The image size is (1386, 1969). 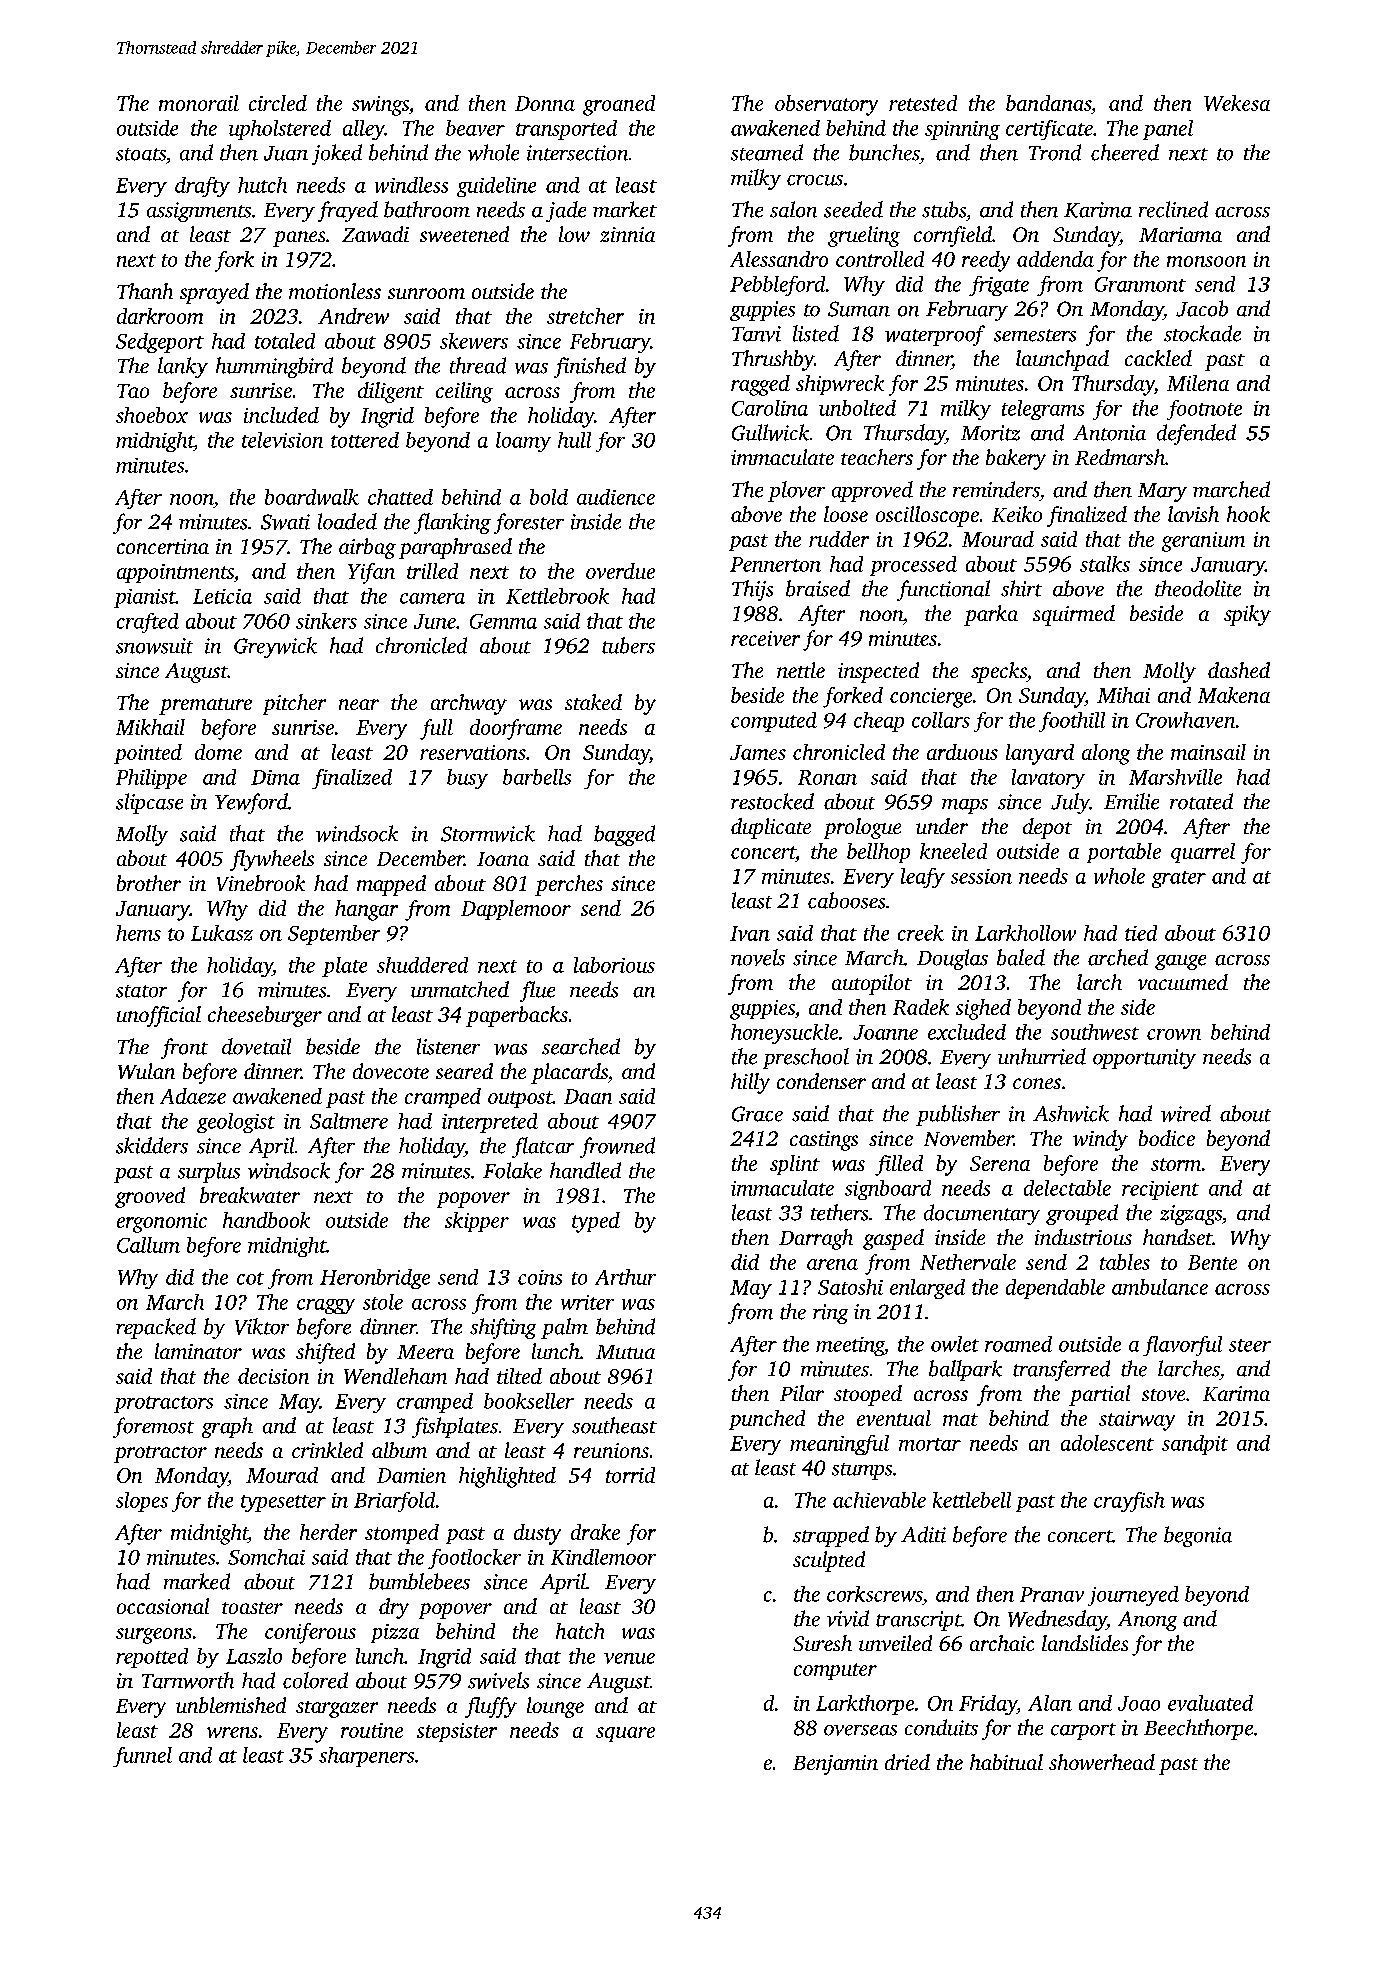 What do you see at coordinates (1042, 1056) in the image?
I see `unhurried` at bounding box center [1042, 1056].
